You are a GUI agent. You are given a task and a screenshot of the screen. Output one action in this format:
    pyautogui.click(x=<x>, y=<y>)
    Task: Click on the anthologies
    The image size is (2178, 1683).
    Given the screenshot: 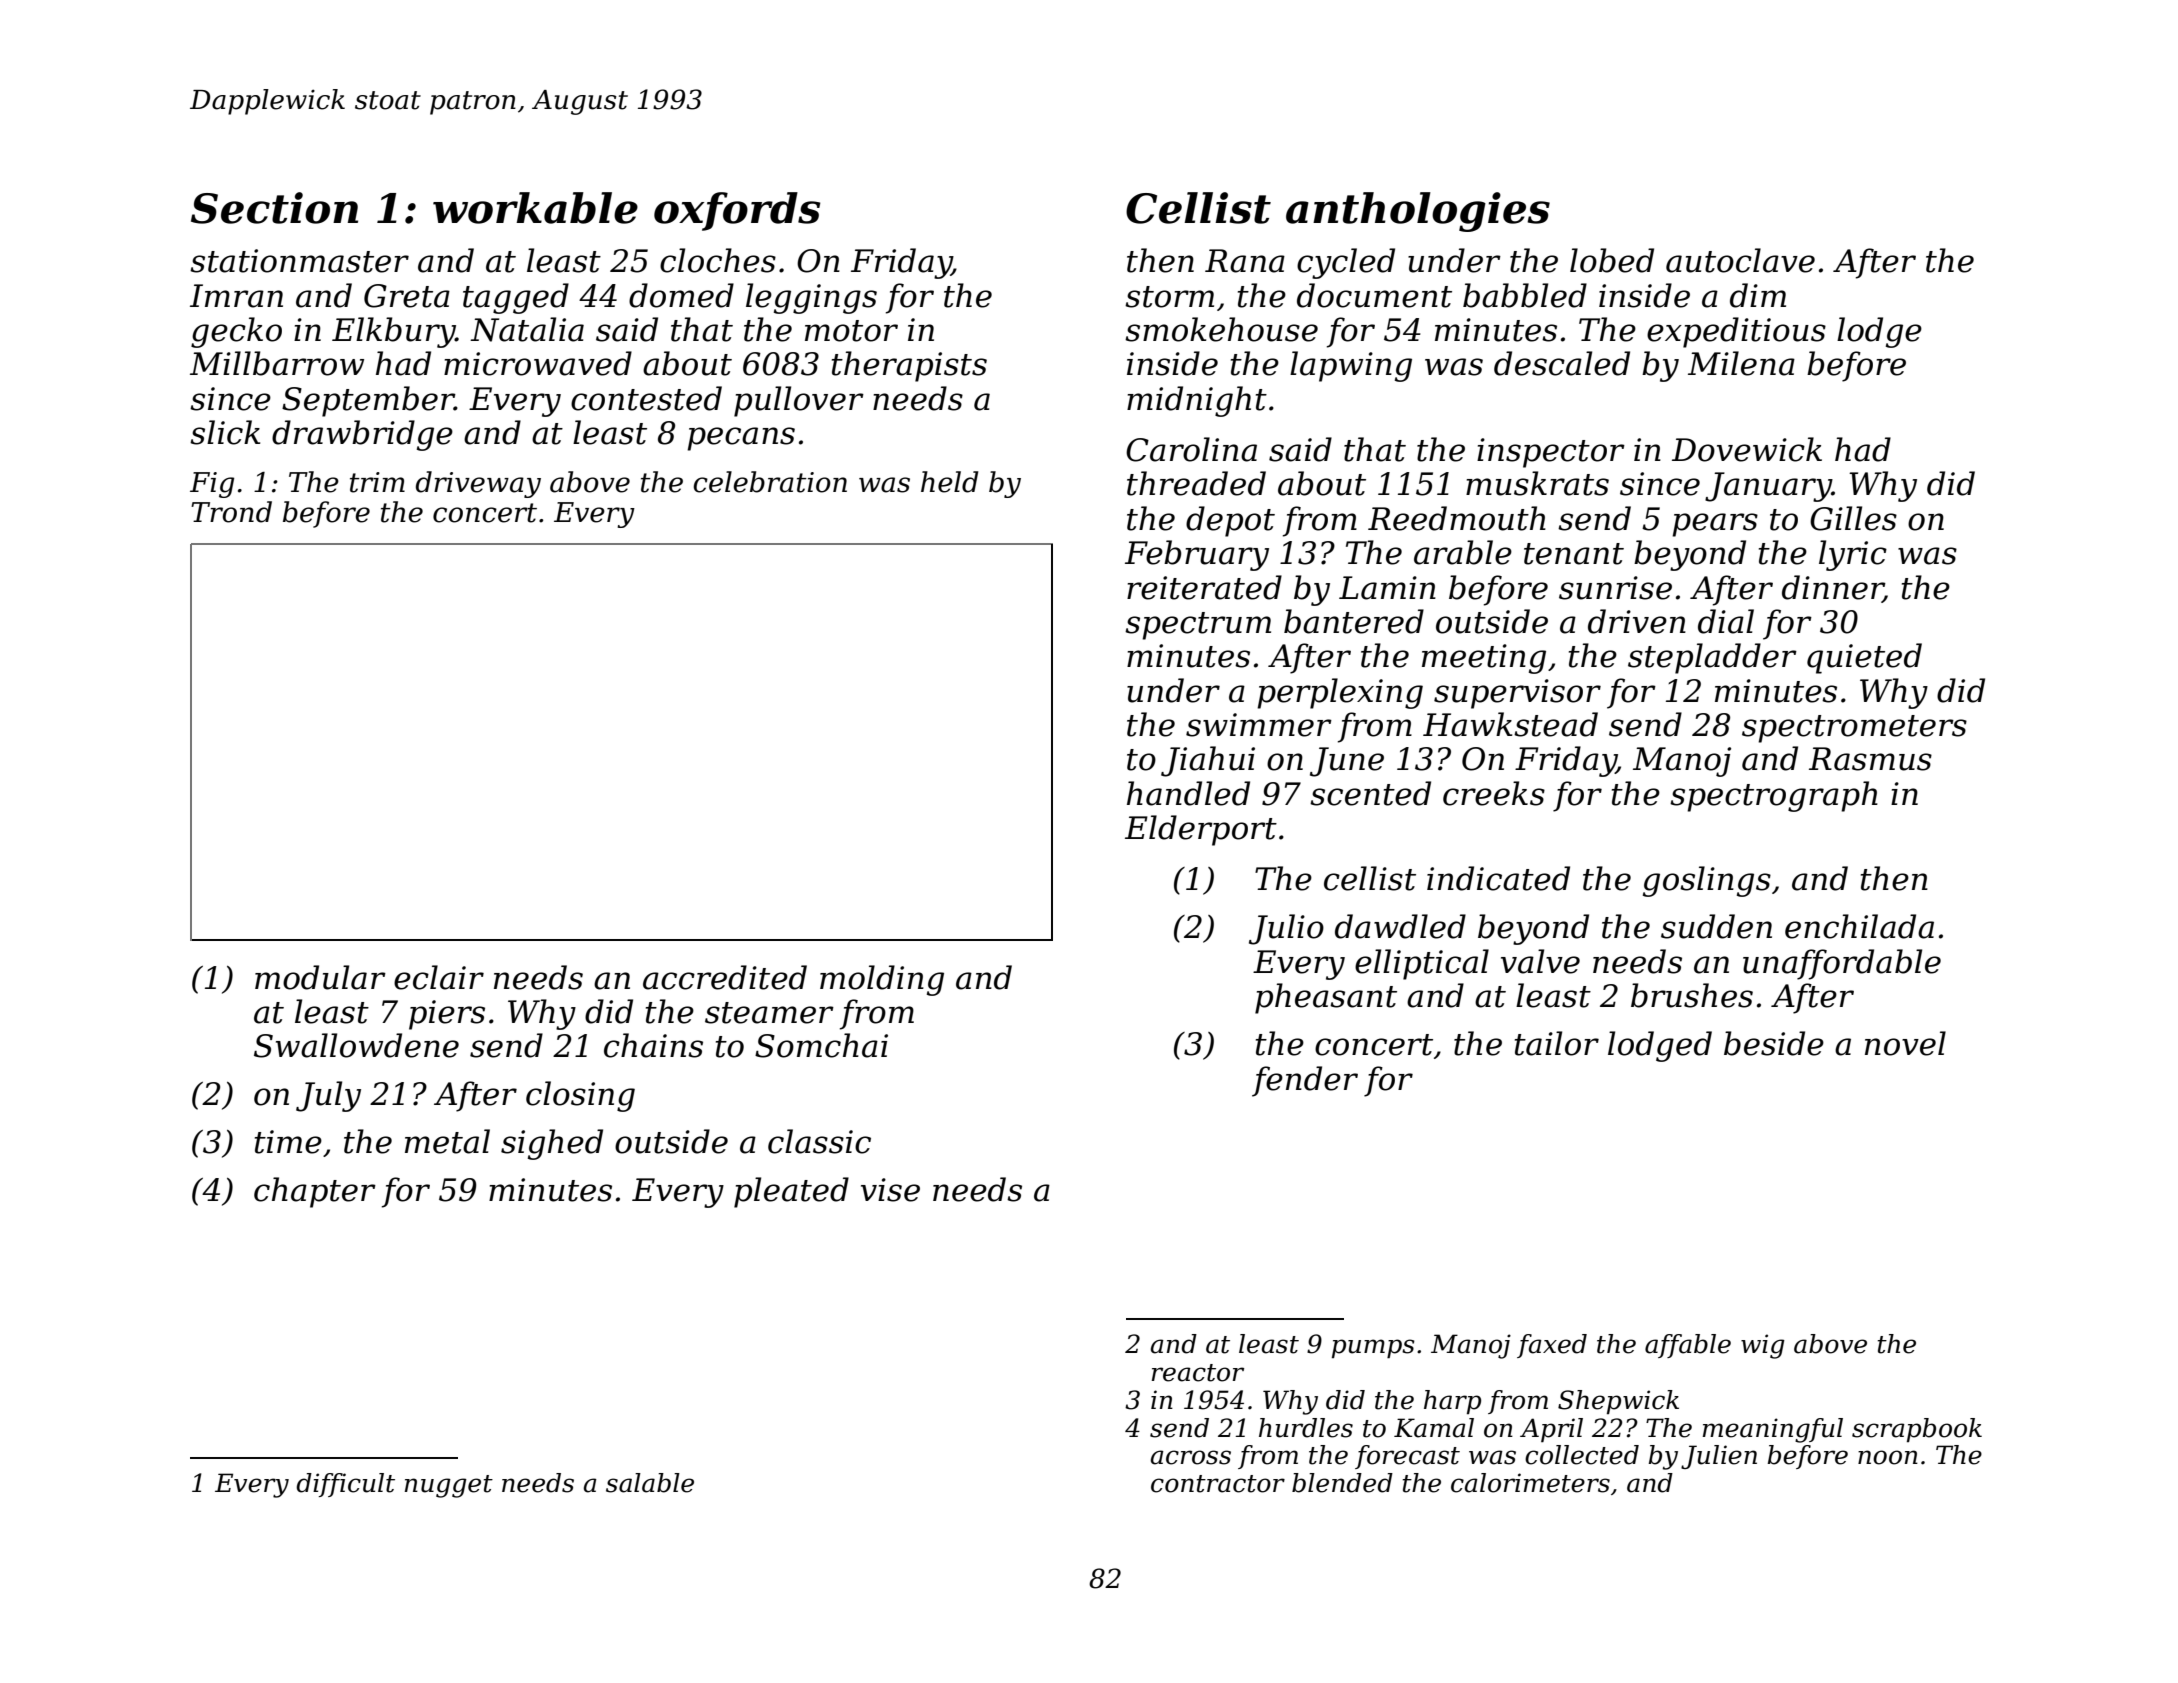 What is the action you would take?
    pyautogui.click(x=1418, y=212)
